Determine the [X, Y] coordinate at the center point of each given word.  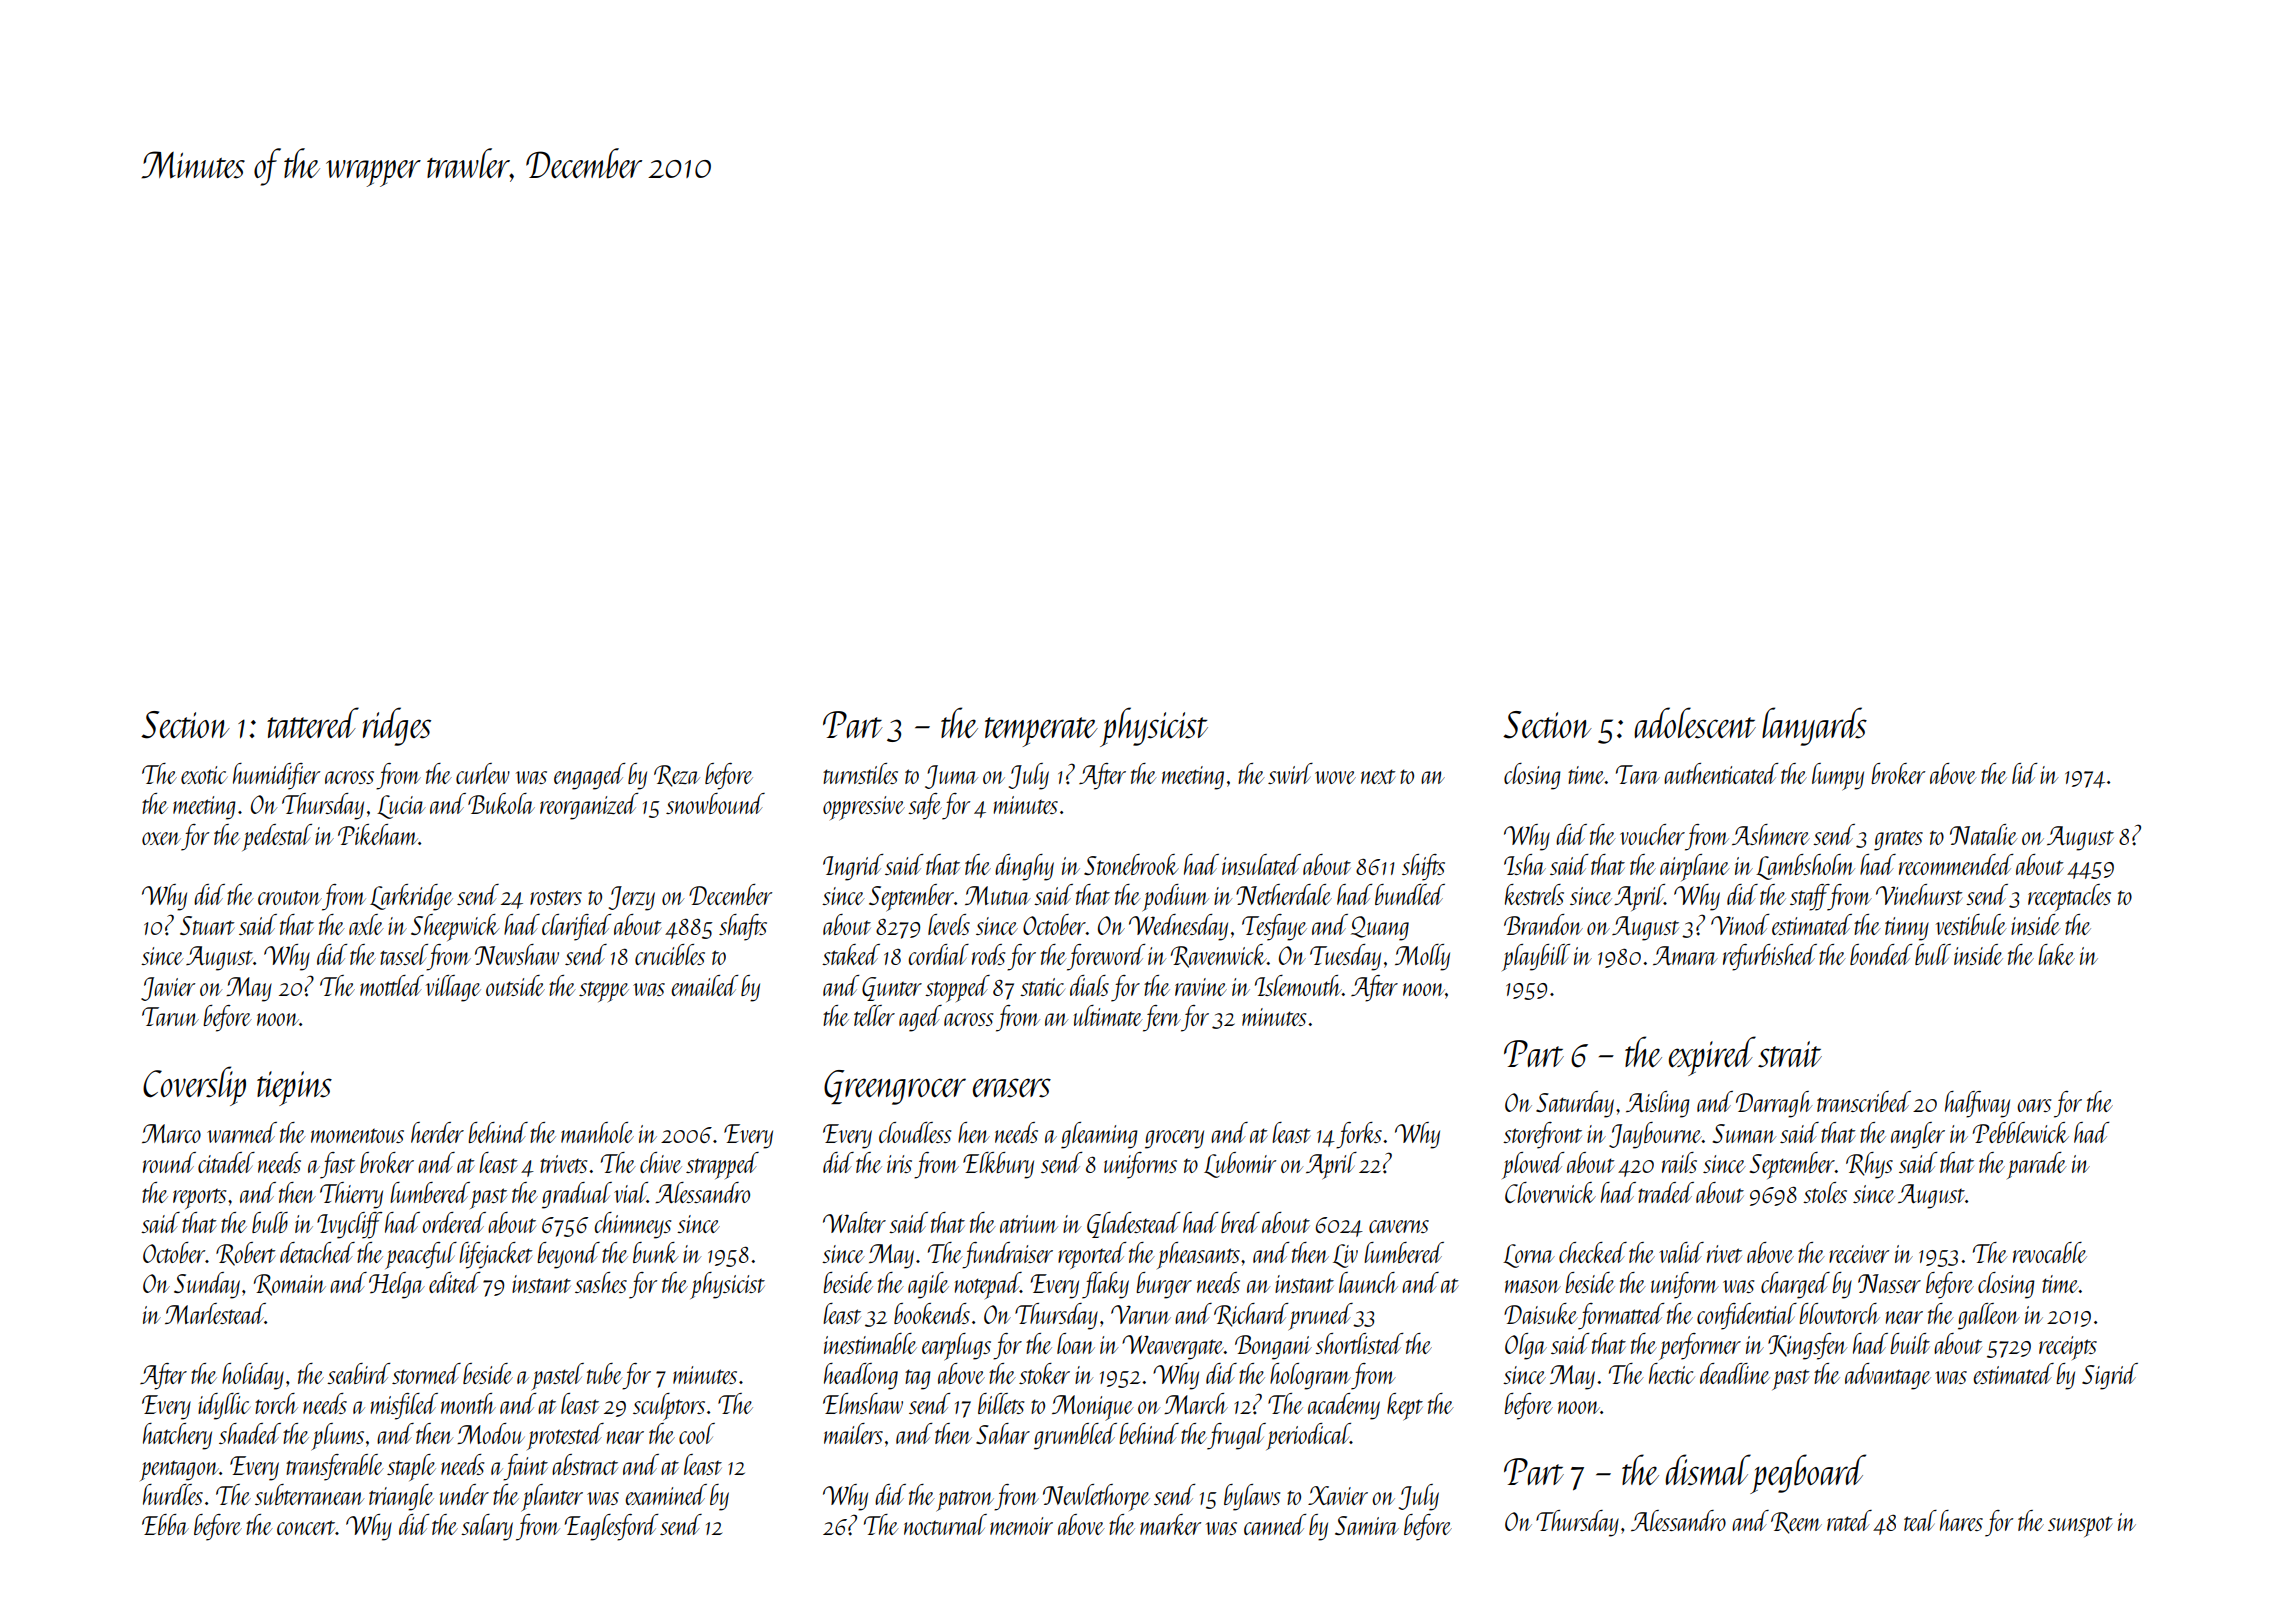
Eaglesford [612, 1527]
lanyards [1814, 726]
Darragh [1774, 1104]
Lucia [401, 807]
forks [1359, 1135]
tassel [403, 954]
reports [199, 1198]
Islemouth [1298, 985]
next [1378, 776]
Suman [1744, 1133]
